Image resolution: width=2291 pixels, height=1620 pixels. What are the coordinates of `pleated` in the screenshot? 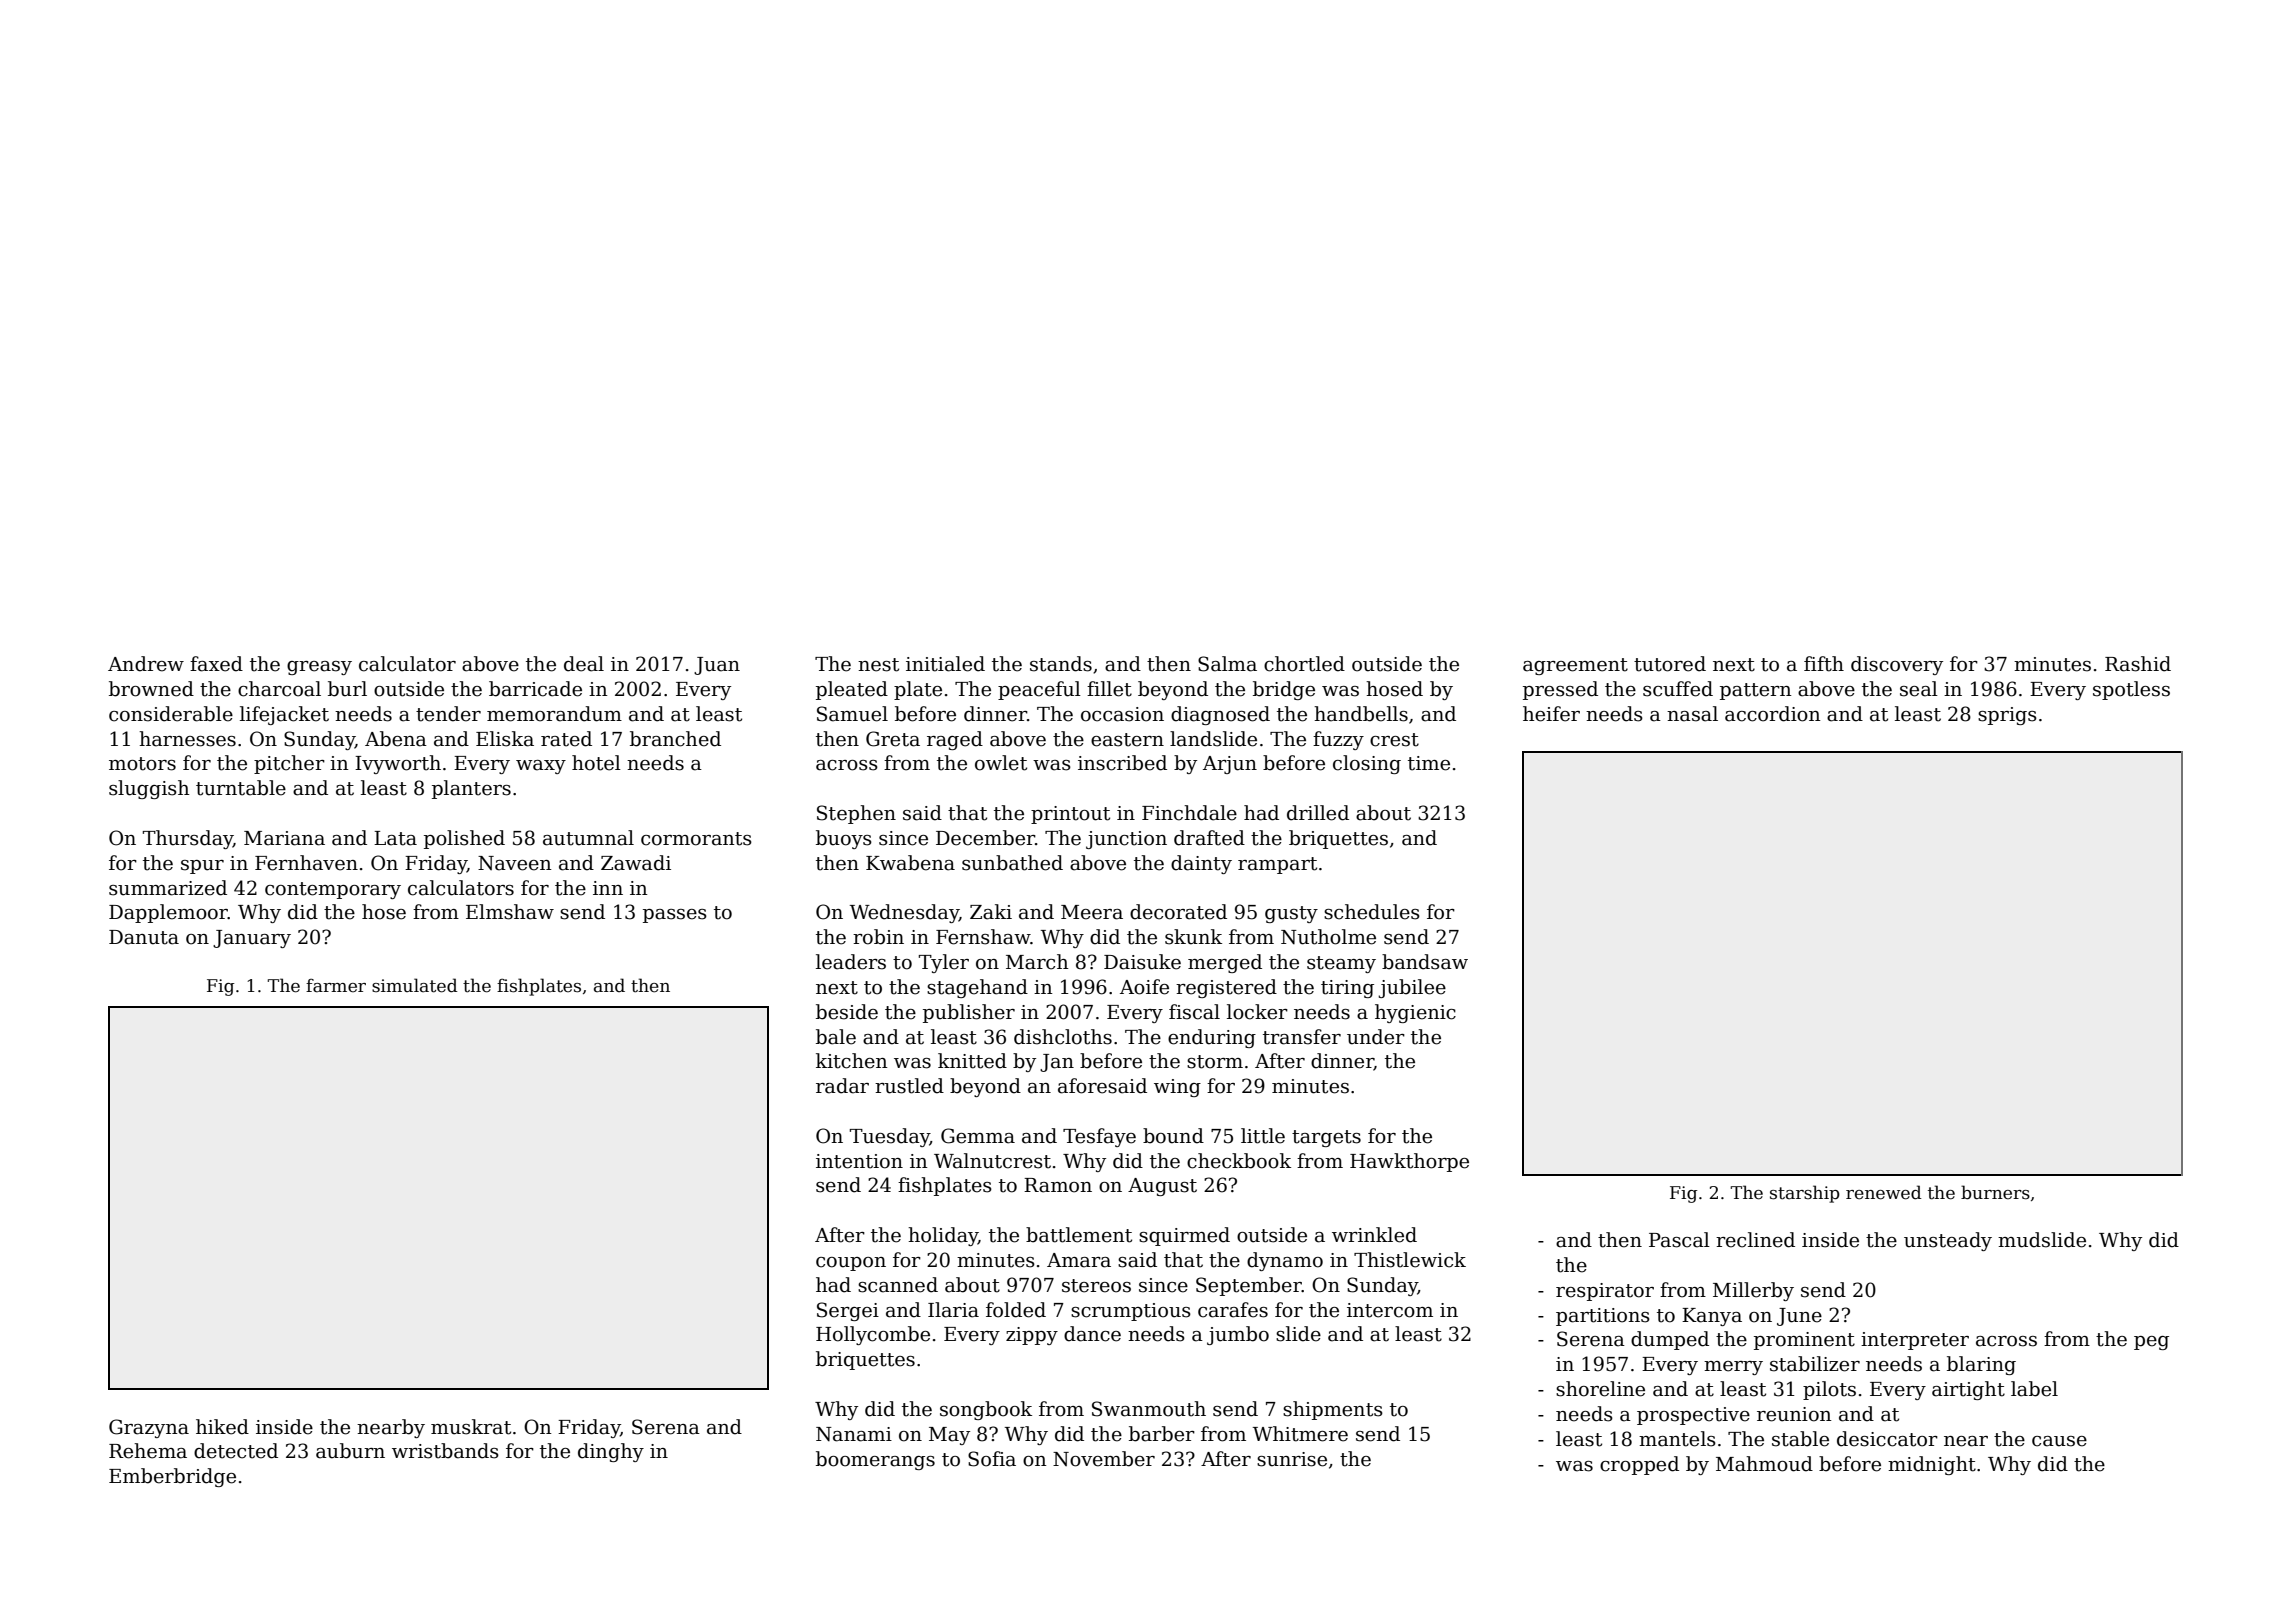 It's located at (852, 690).
